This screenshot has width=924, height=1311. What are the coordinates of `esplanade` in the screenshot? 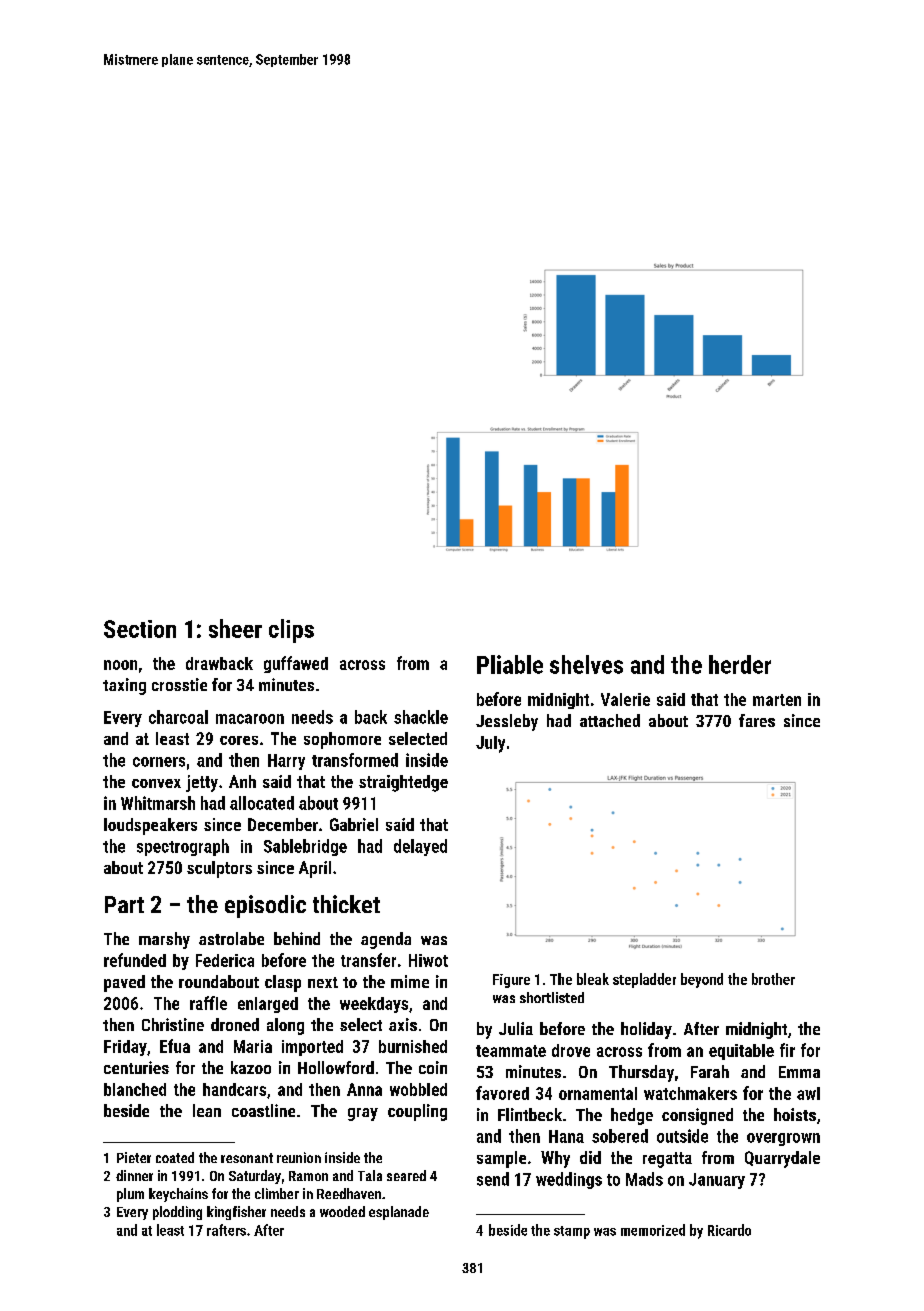 It's located at (399, 1213).
